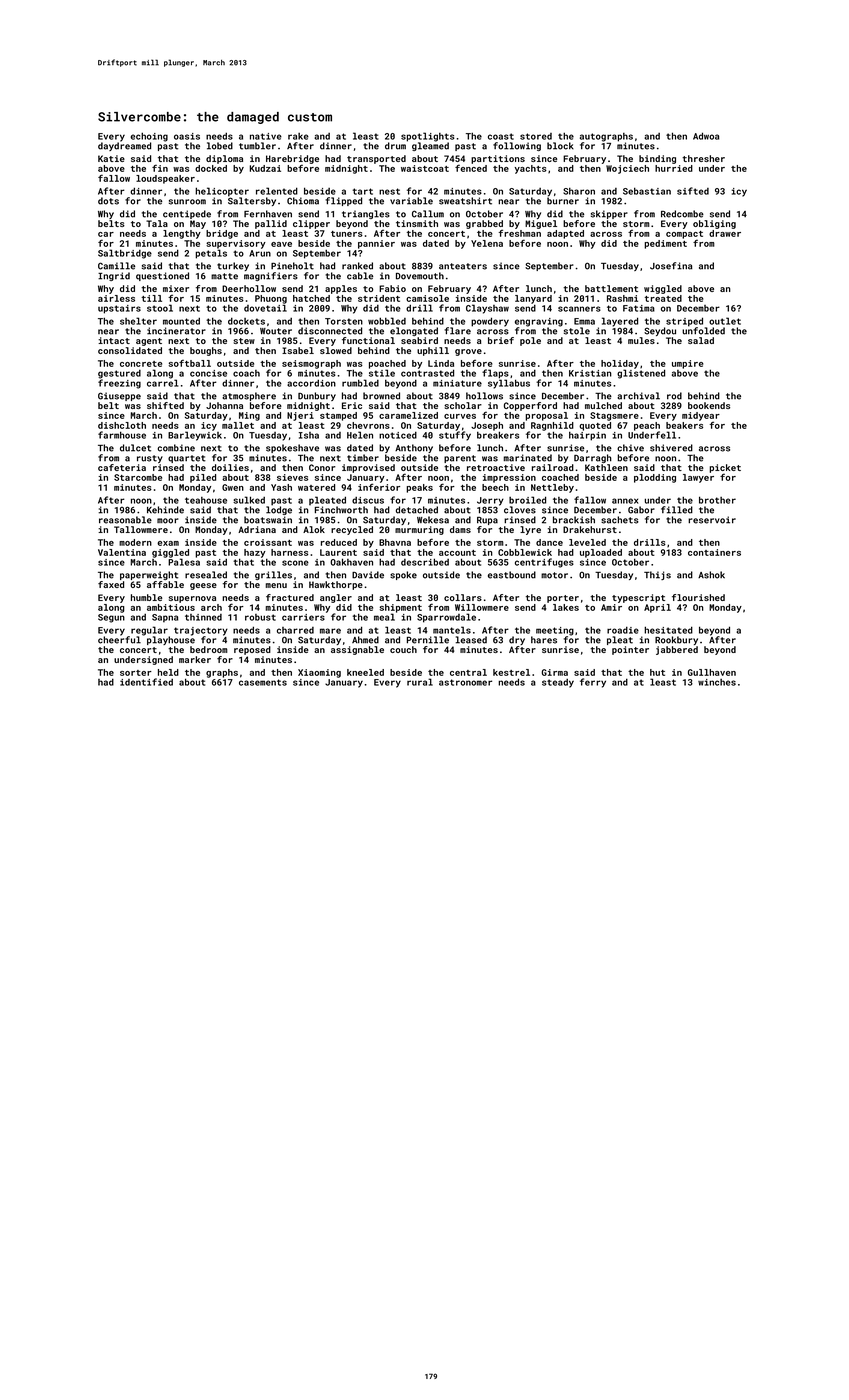 The image size is (849, 1400). What do you see at coordinates (465, 682) in the document?
I see `astronomer` at bounding box center [465, 682].
